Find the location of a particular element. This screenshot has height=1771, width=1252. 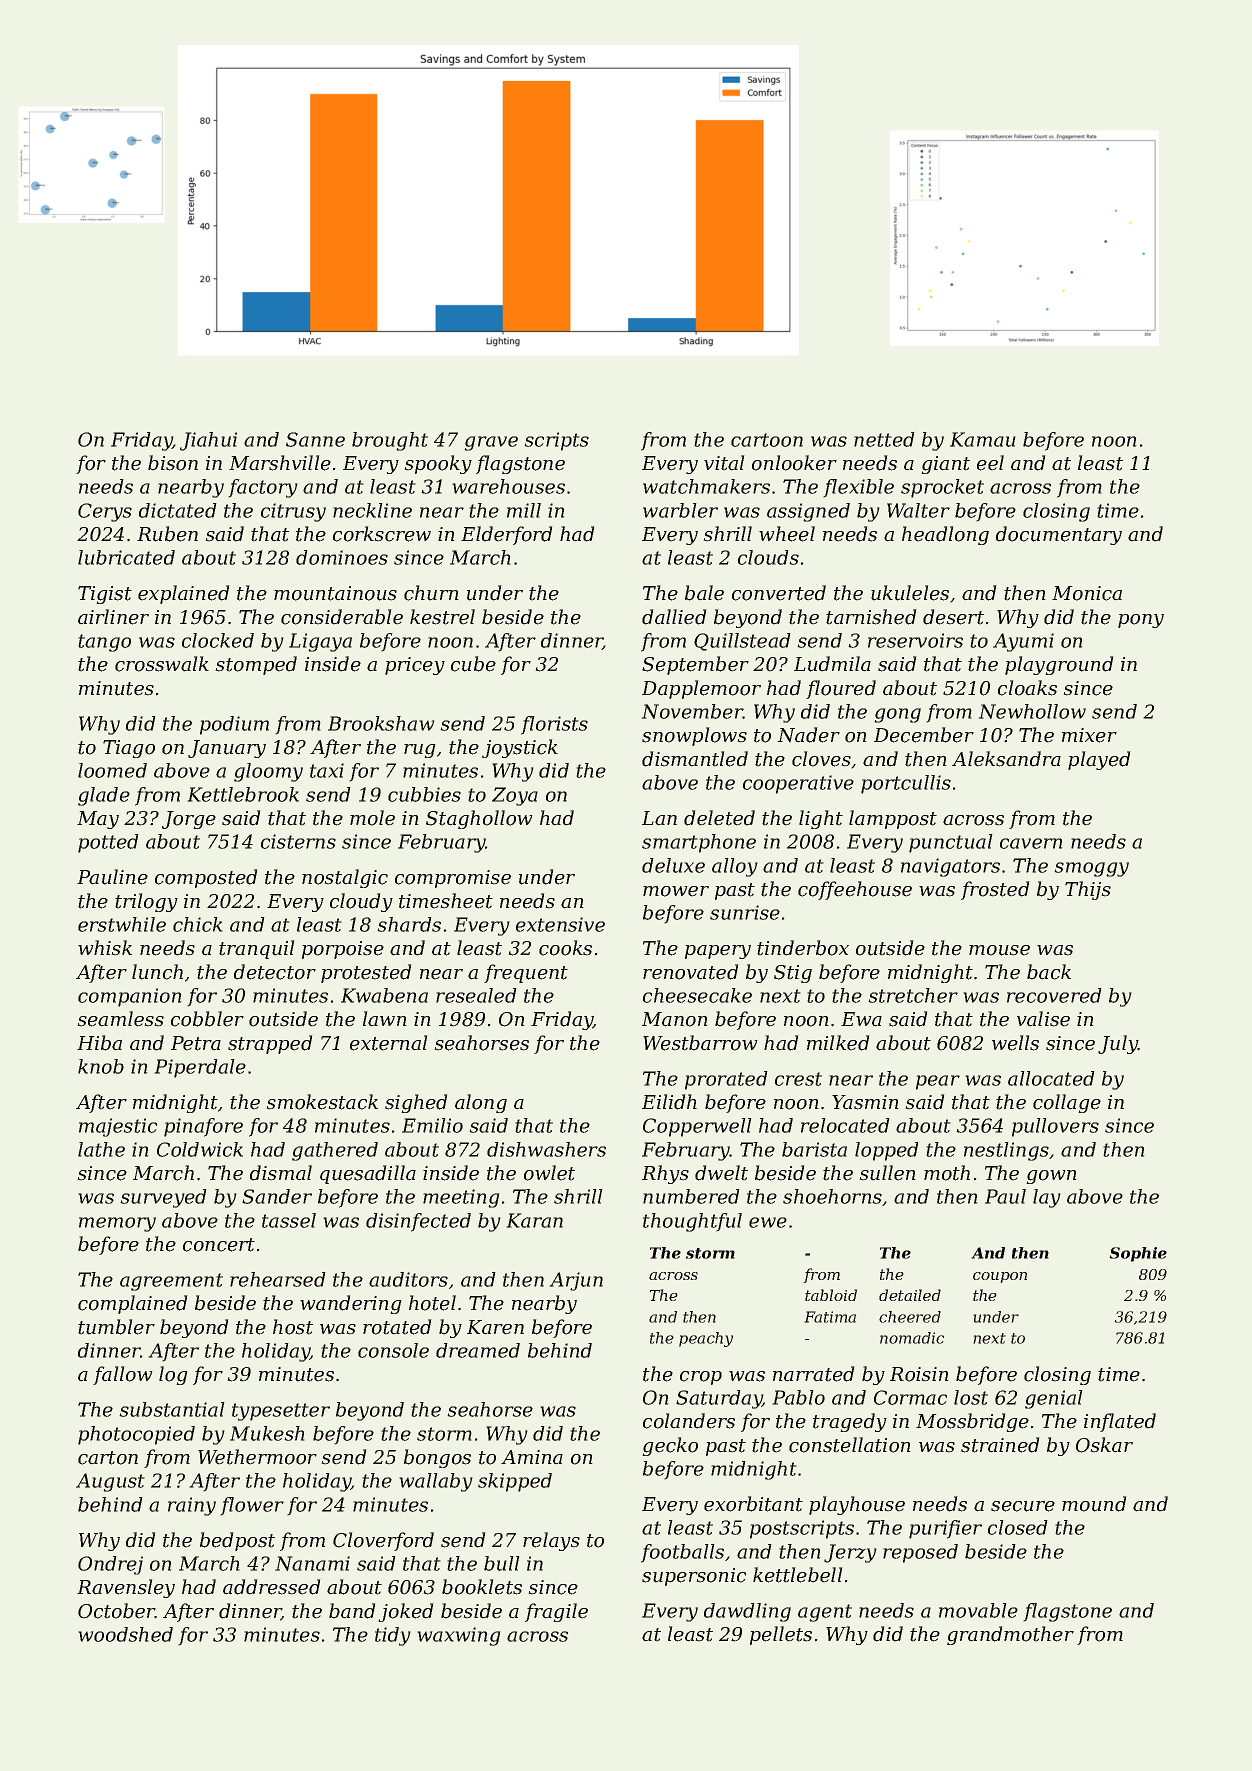

crosswalk is located at coordinates (162, 664).
